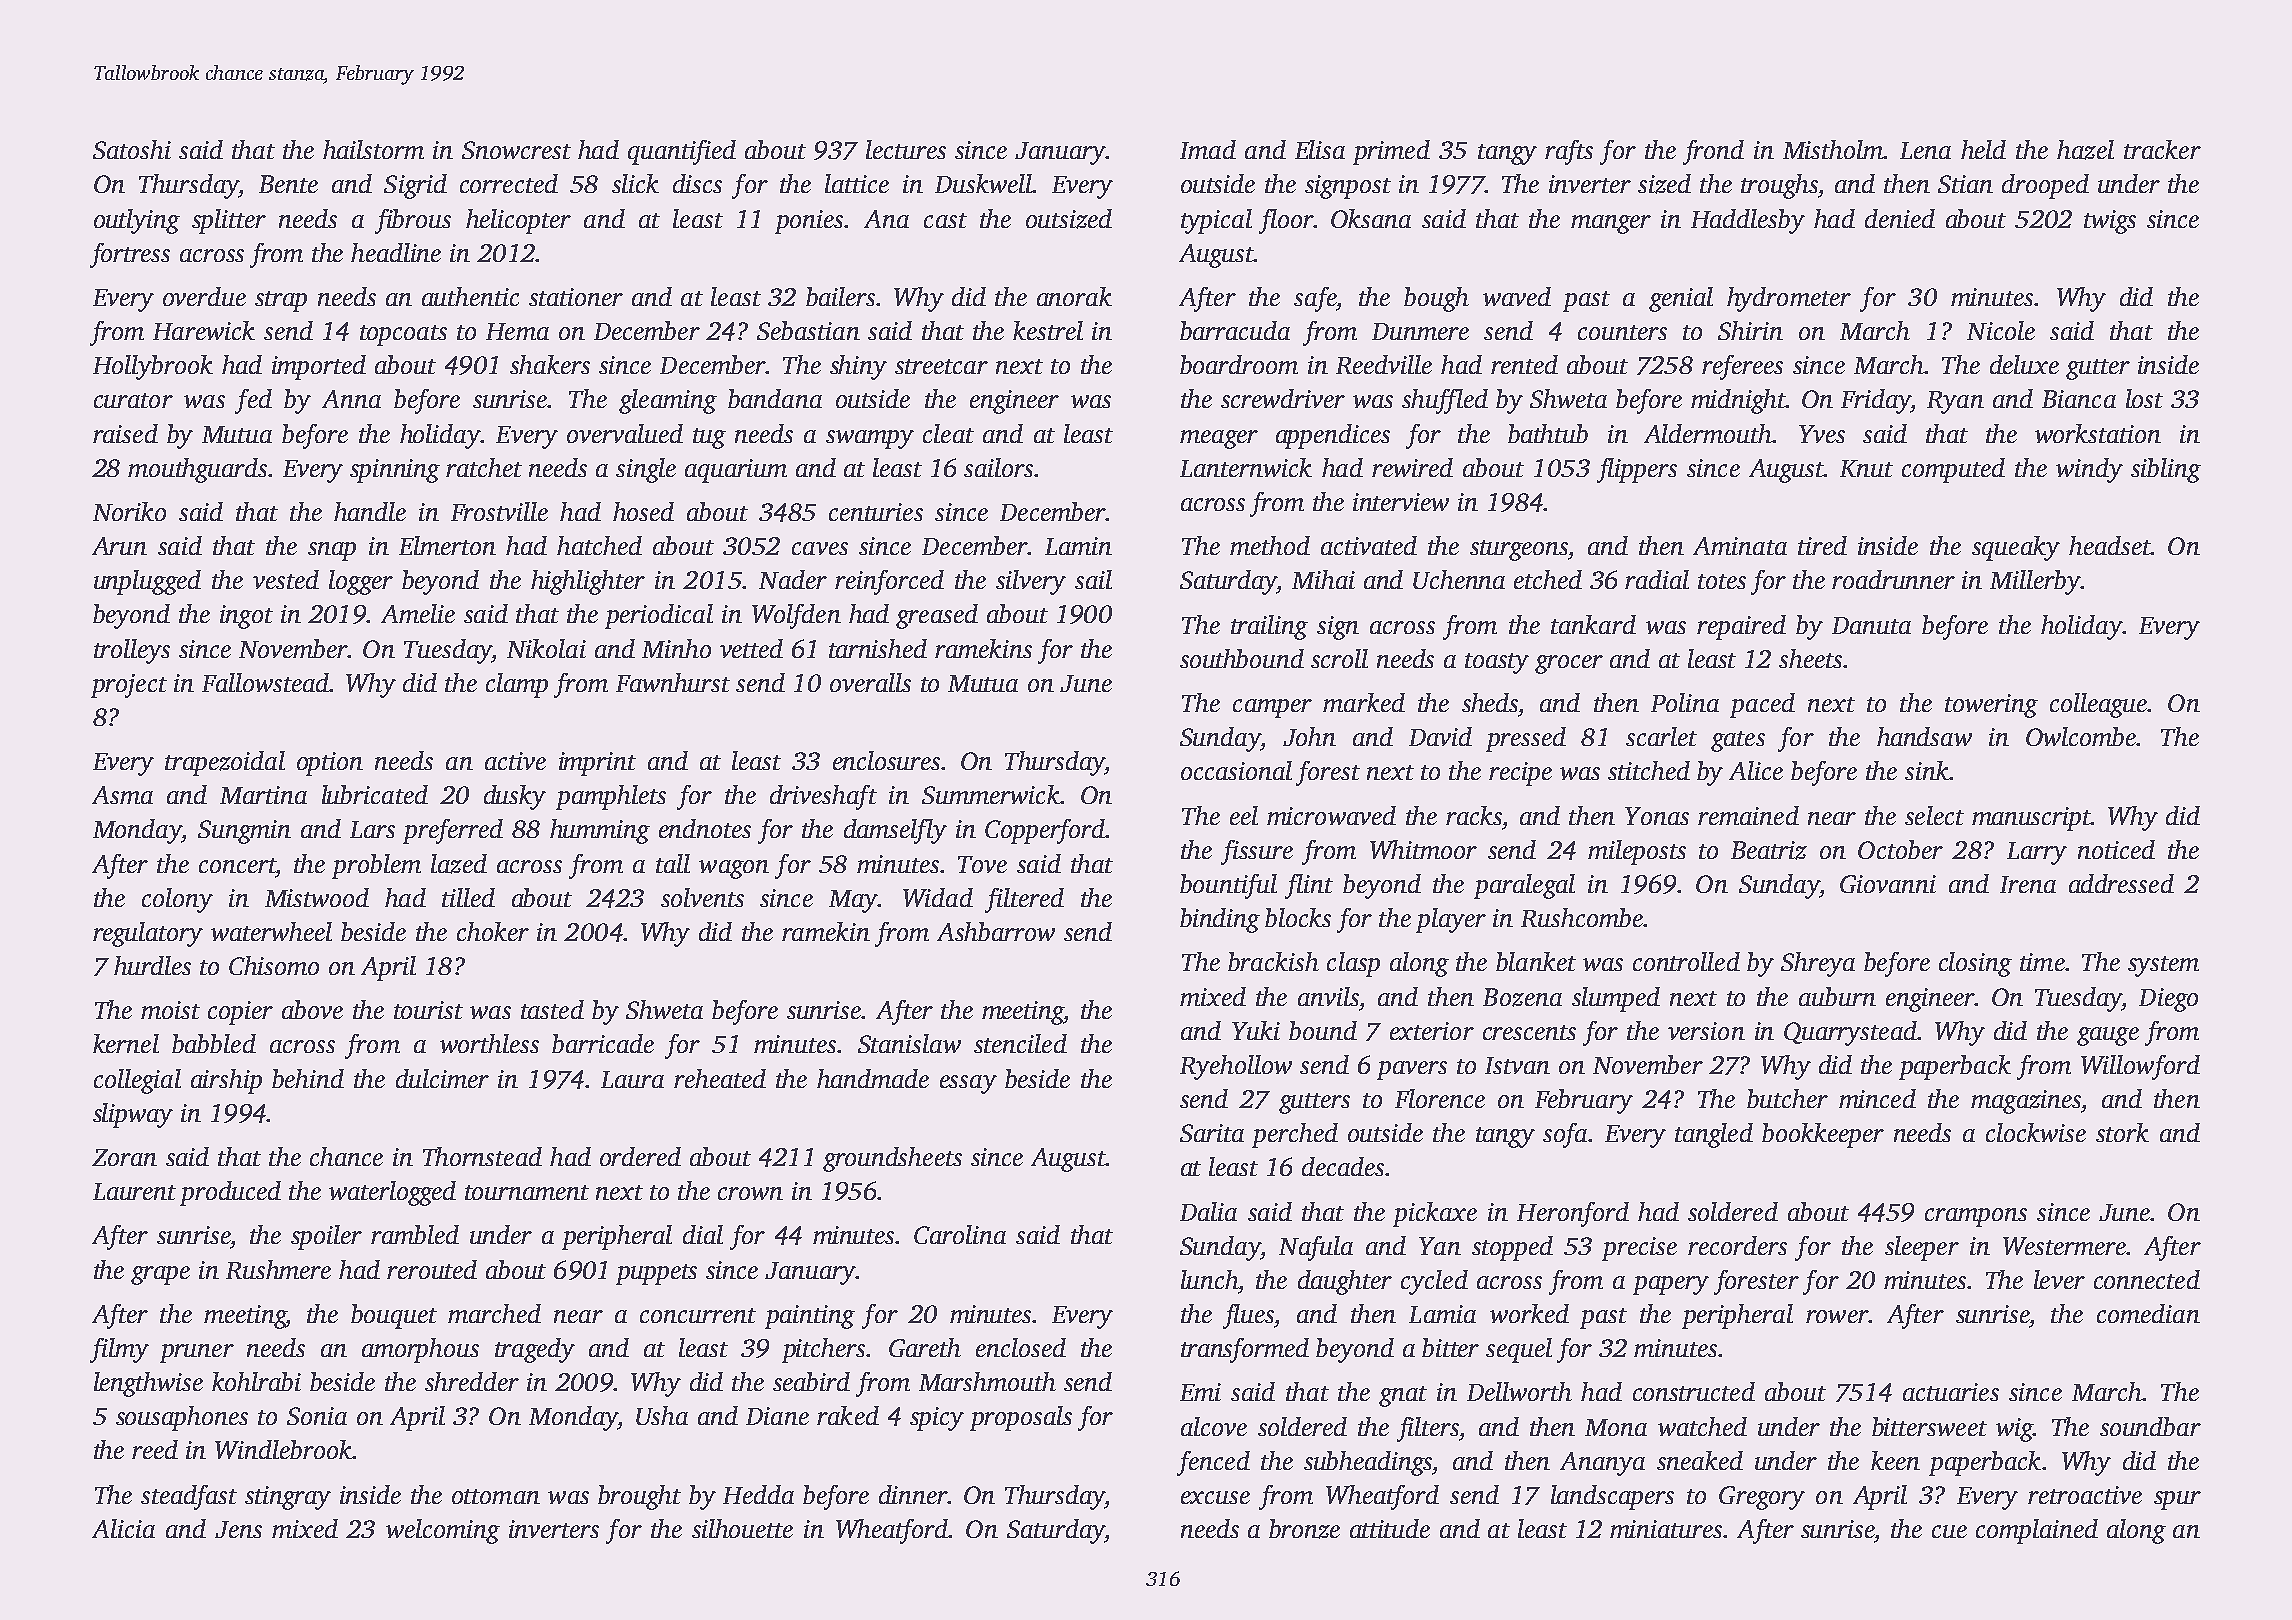 Image resolution: width=2292 pixels, height=1620 pixels. What do you see at coordinates (1214, 1426) in the document?
I see `alcove` at bounding box center [1214, 1426].
